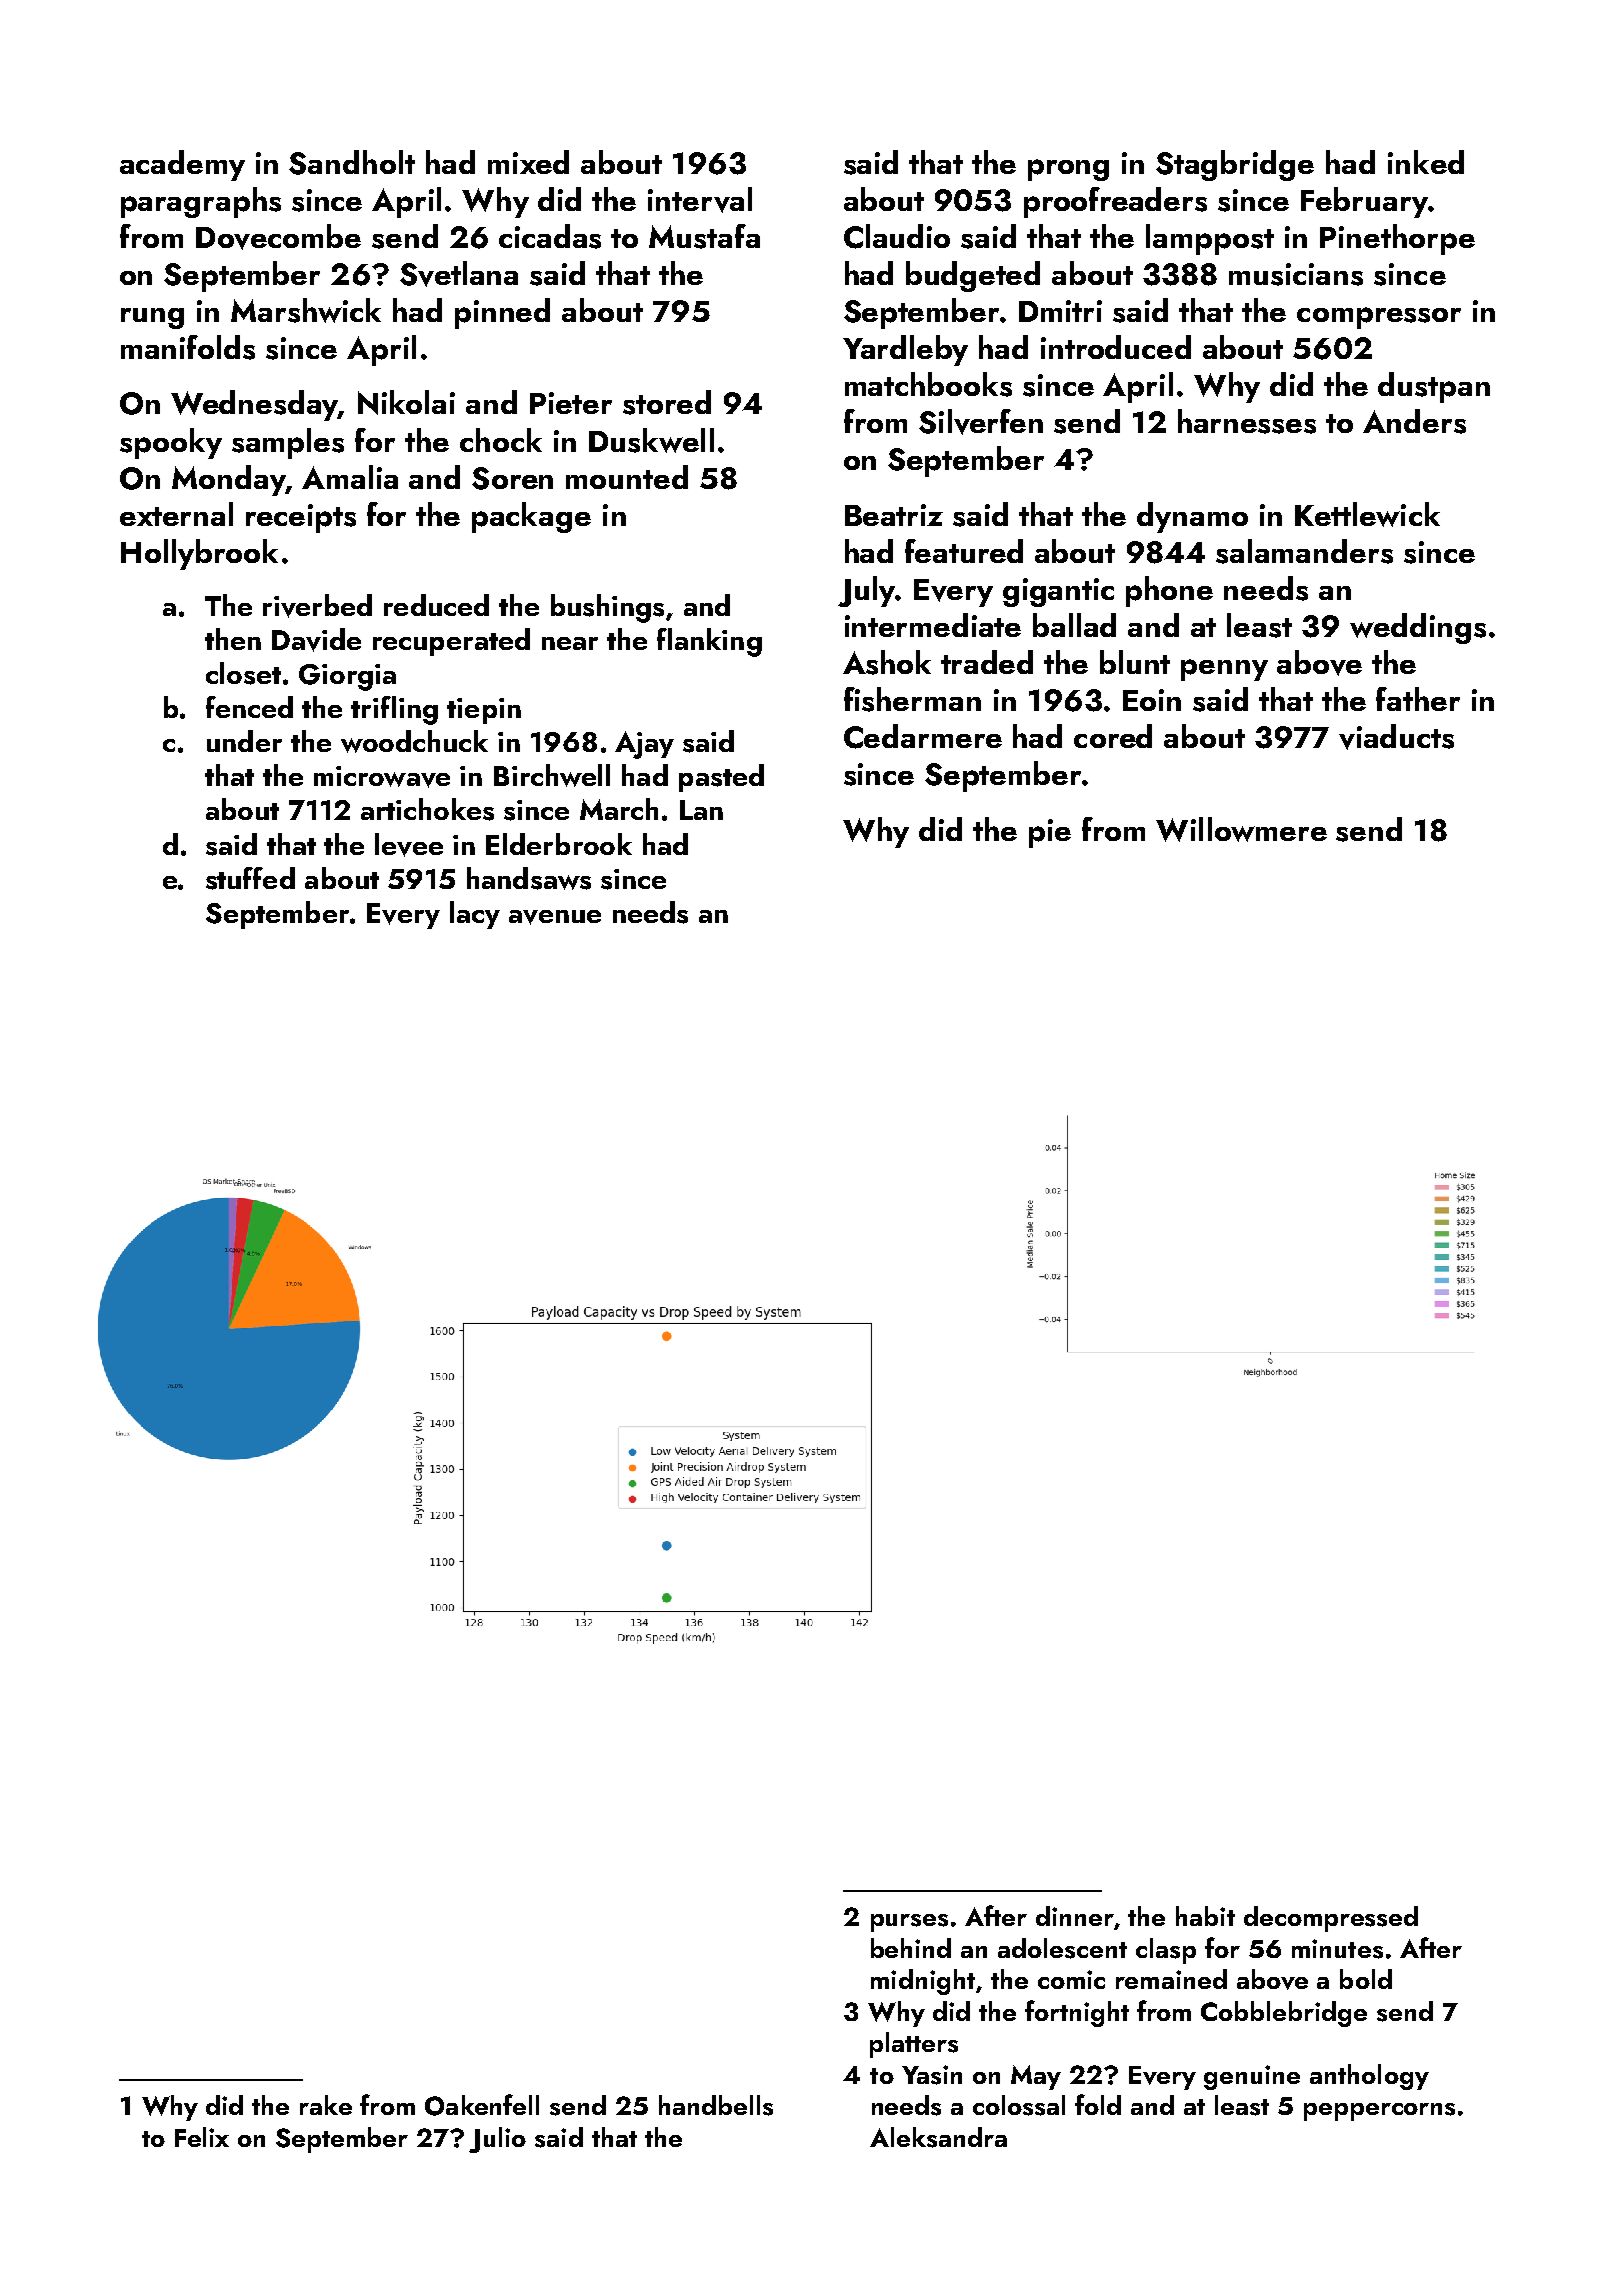  I want to click on decompressed, so click(1331, 1919).
